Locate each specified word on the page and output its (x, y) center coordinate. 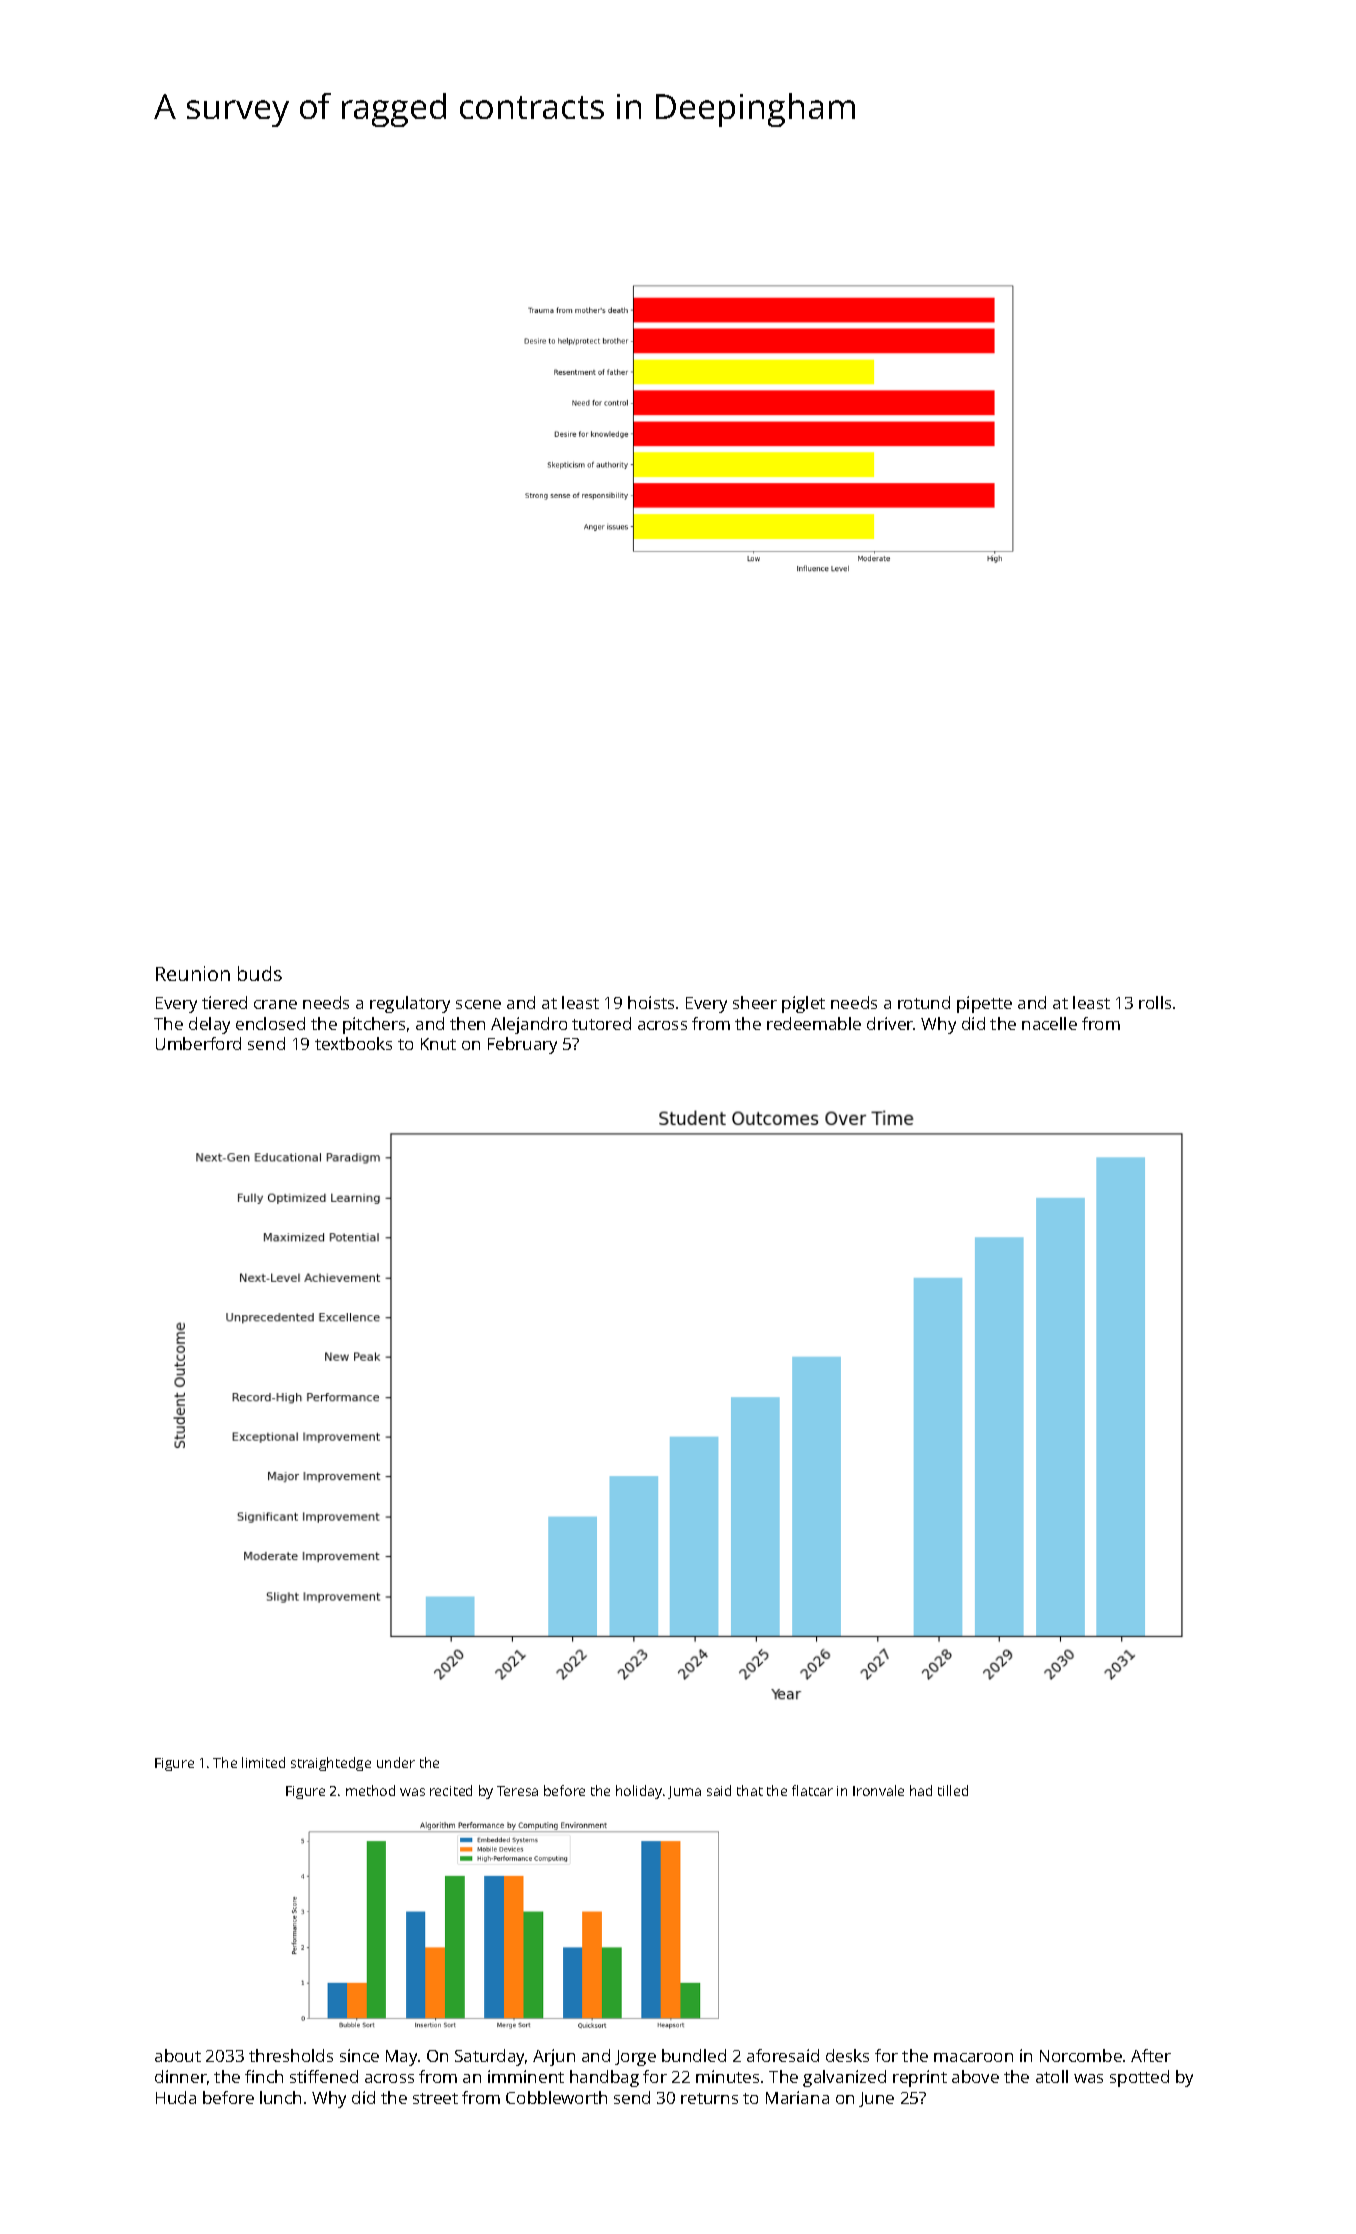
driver (890, 1023)
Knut (438, 1044)
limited (263, 1762)
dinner (181, 2076)
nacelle (1049, 1023)
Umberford (198, 1043)
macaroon (973, 2057)
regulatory (410, 1004)
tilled (953, 1790)
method (370, 1790)
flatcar (812, 1790)
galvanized (844, 2078)
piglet (803, 1004)
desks (847, 2055)
